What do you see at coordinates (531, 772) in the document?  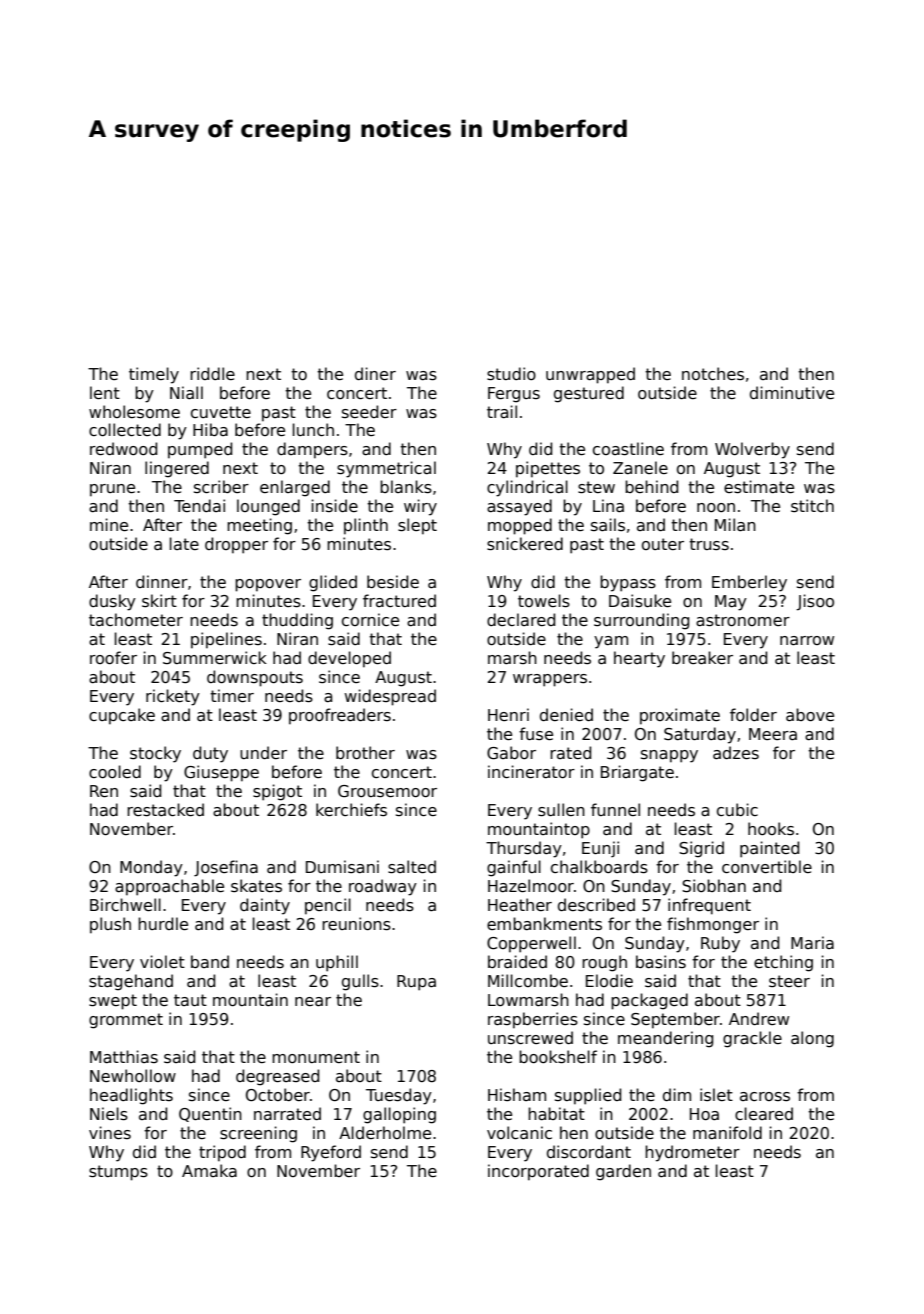 I see `incinerator` at bounding box center [531, 772].
